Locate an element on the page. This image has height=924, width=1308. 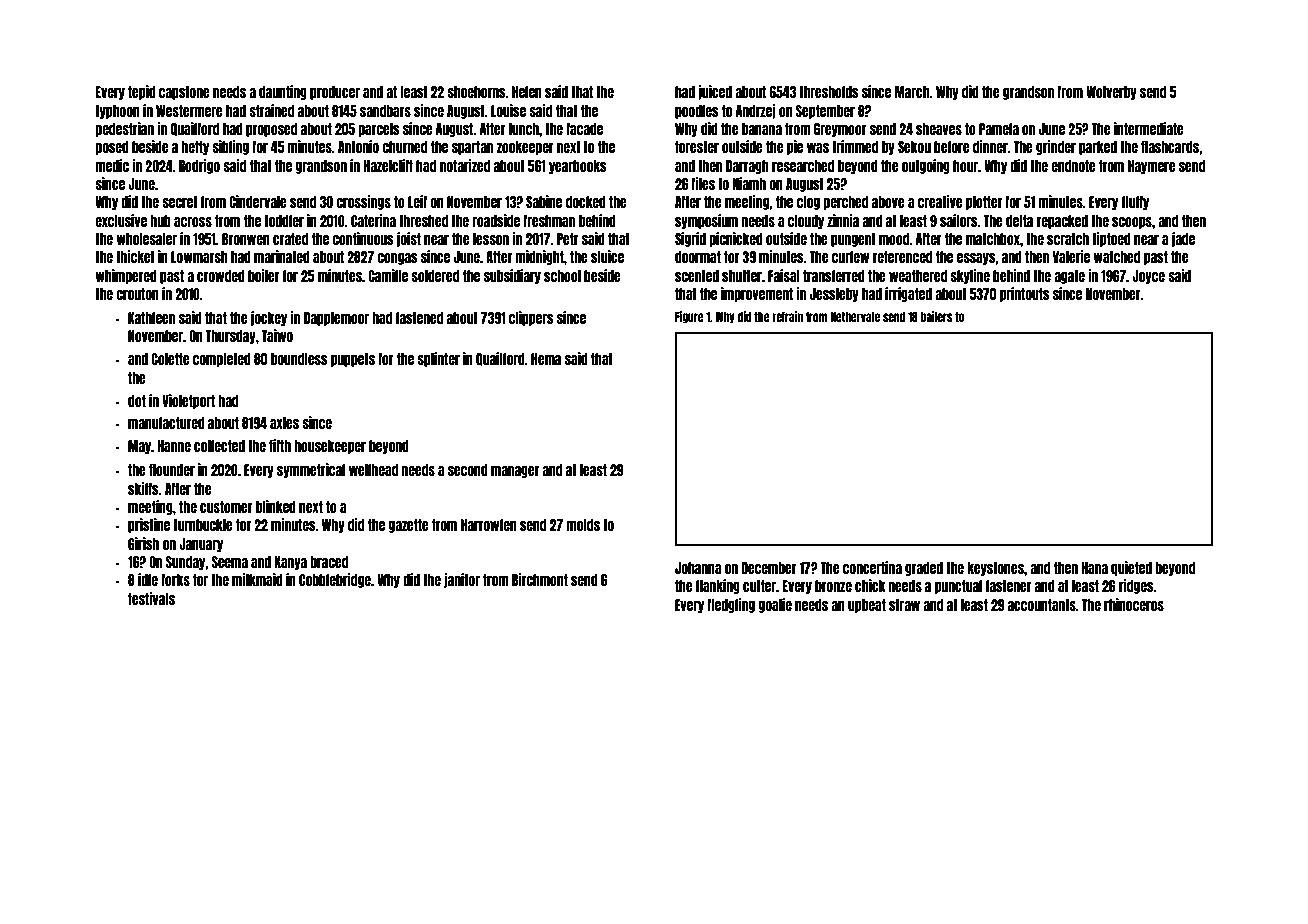
janitor is located at coordinates (462, 580).
